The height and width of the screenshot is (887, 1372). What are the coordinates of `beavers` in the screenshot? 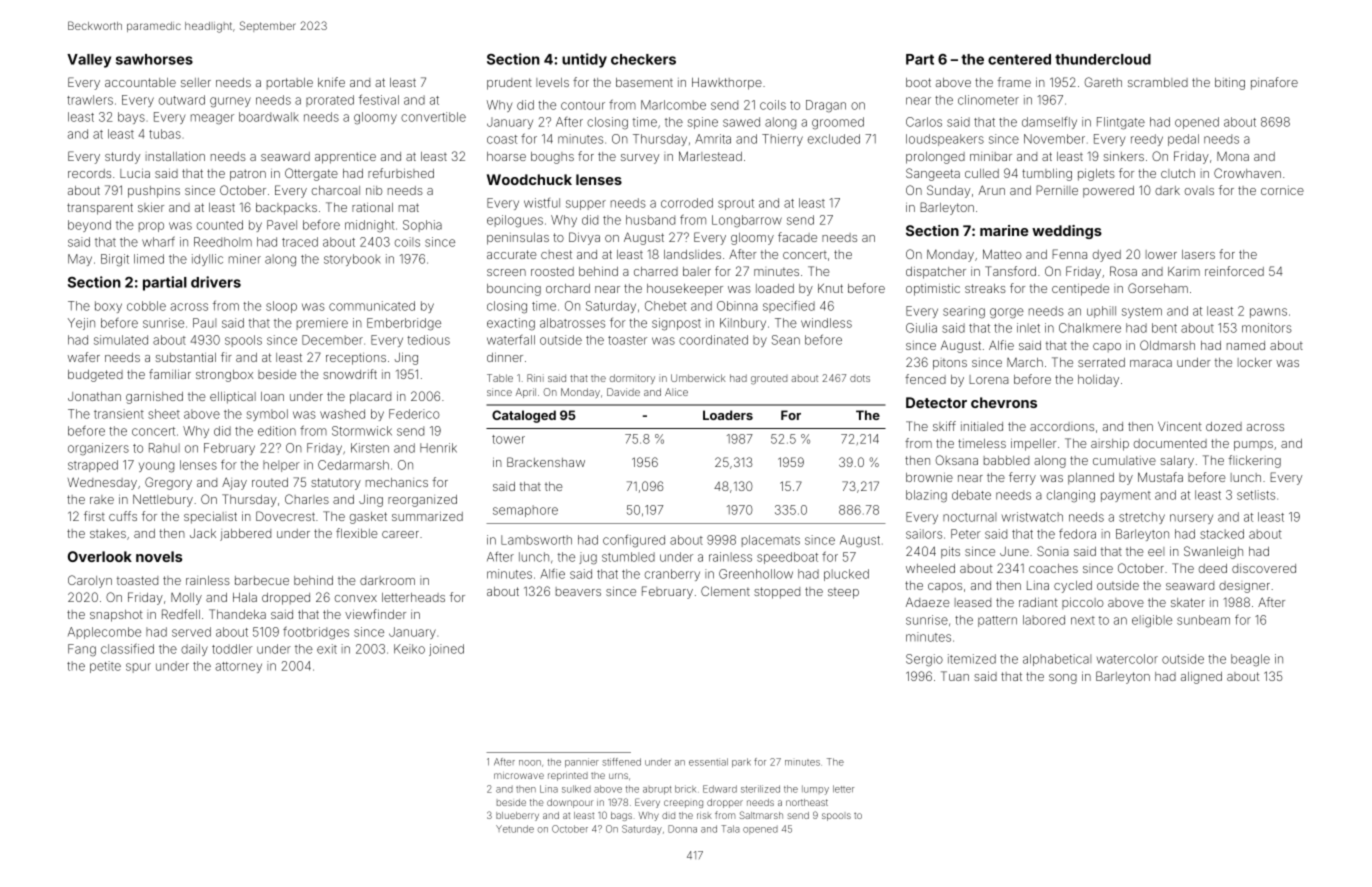 It's located at (578, 591).
